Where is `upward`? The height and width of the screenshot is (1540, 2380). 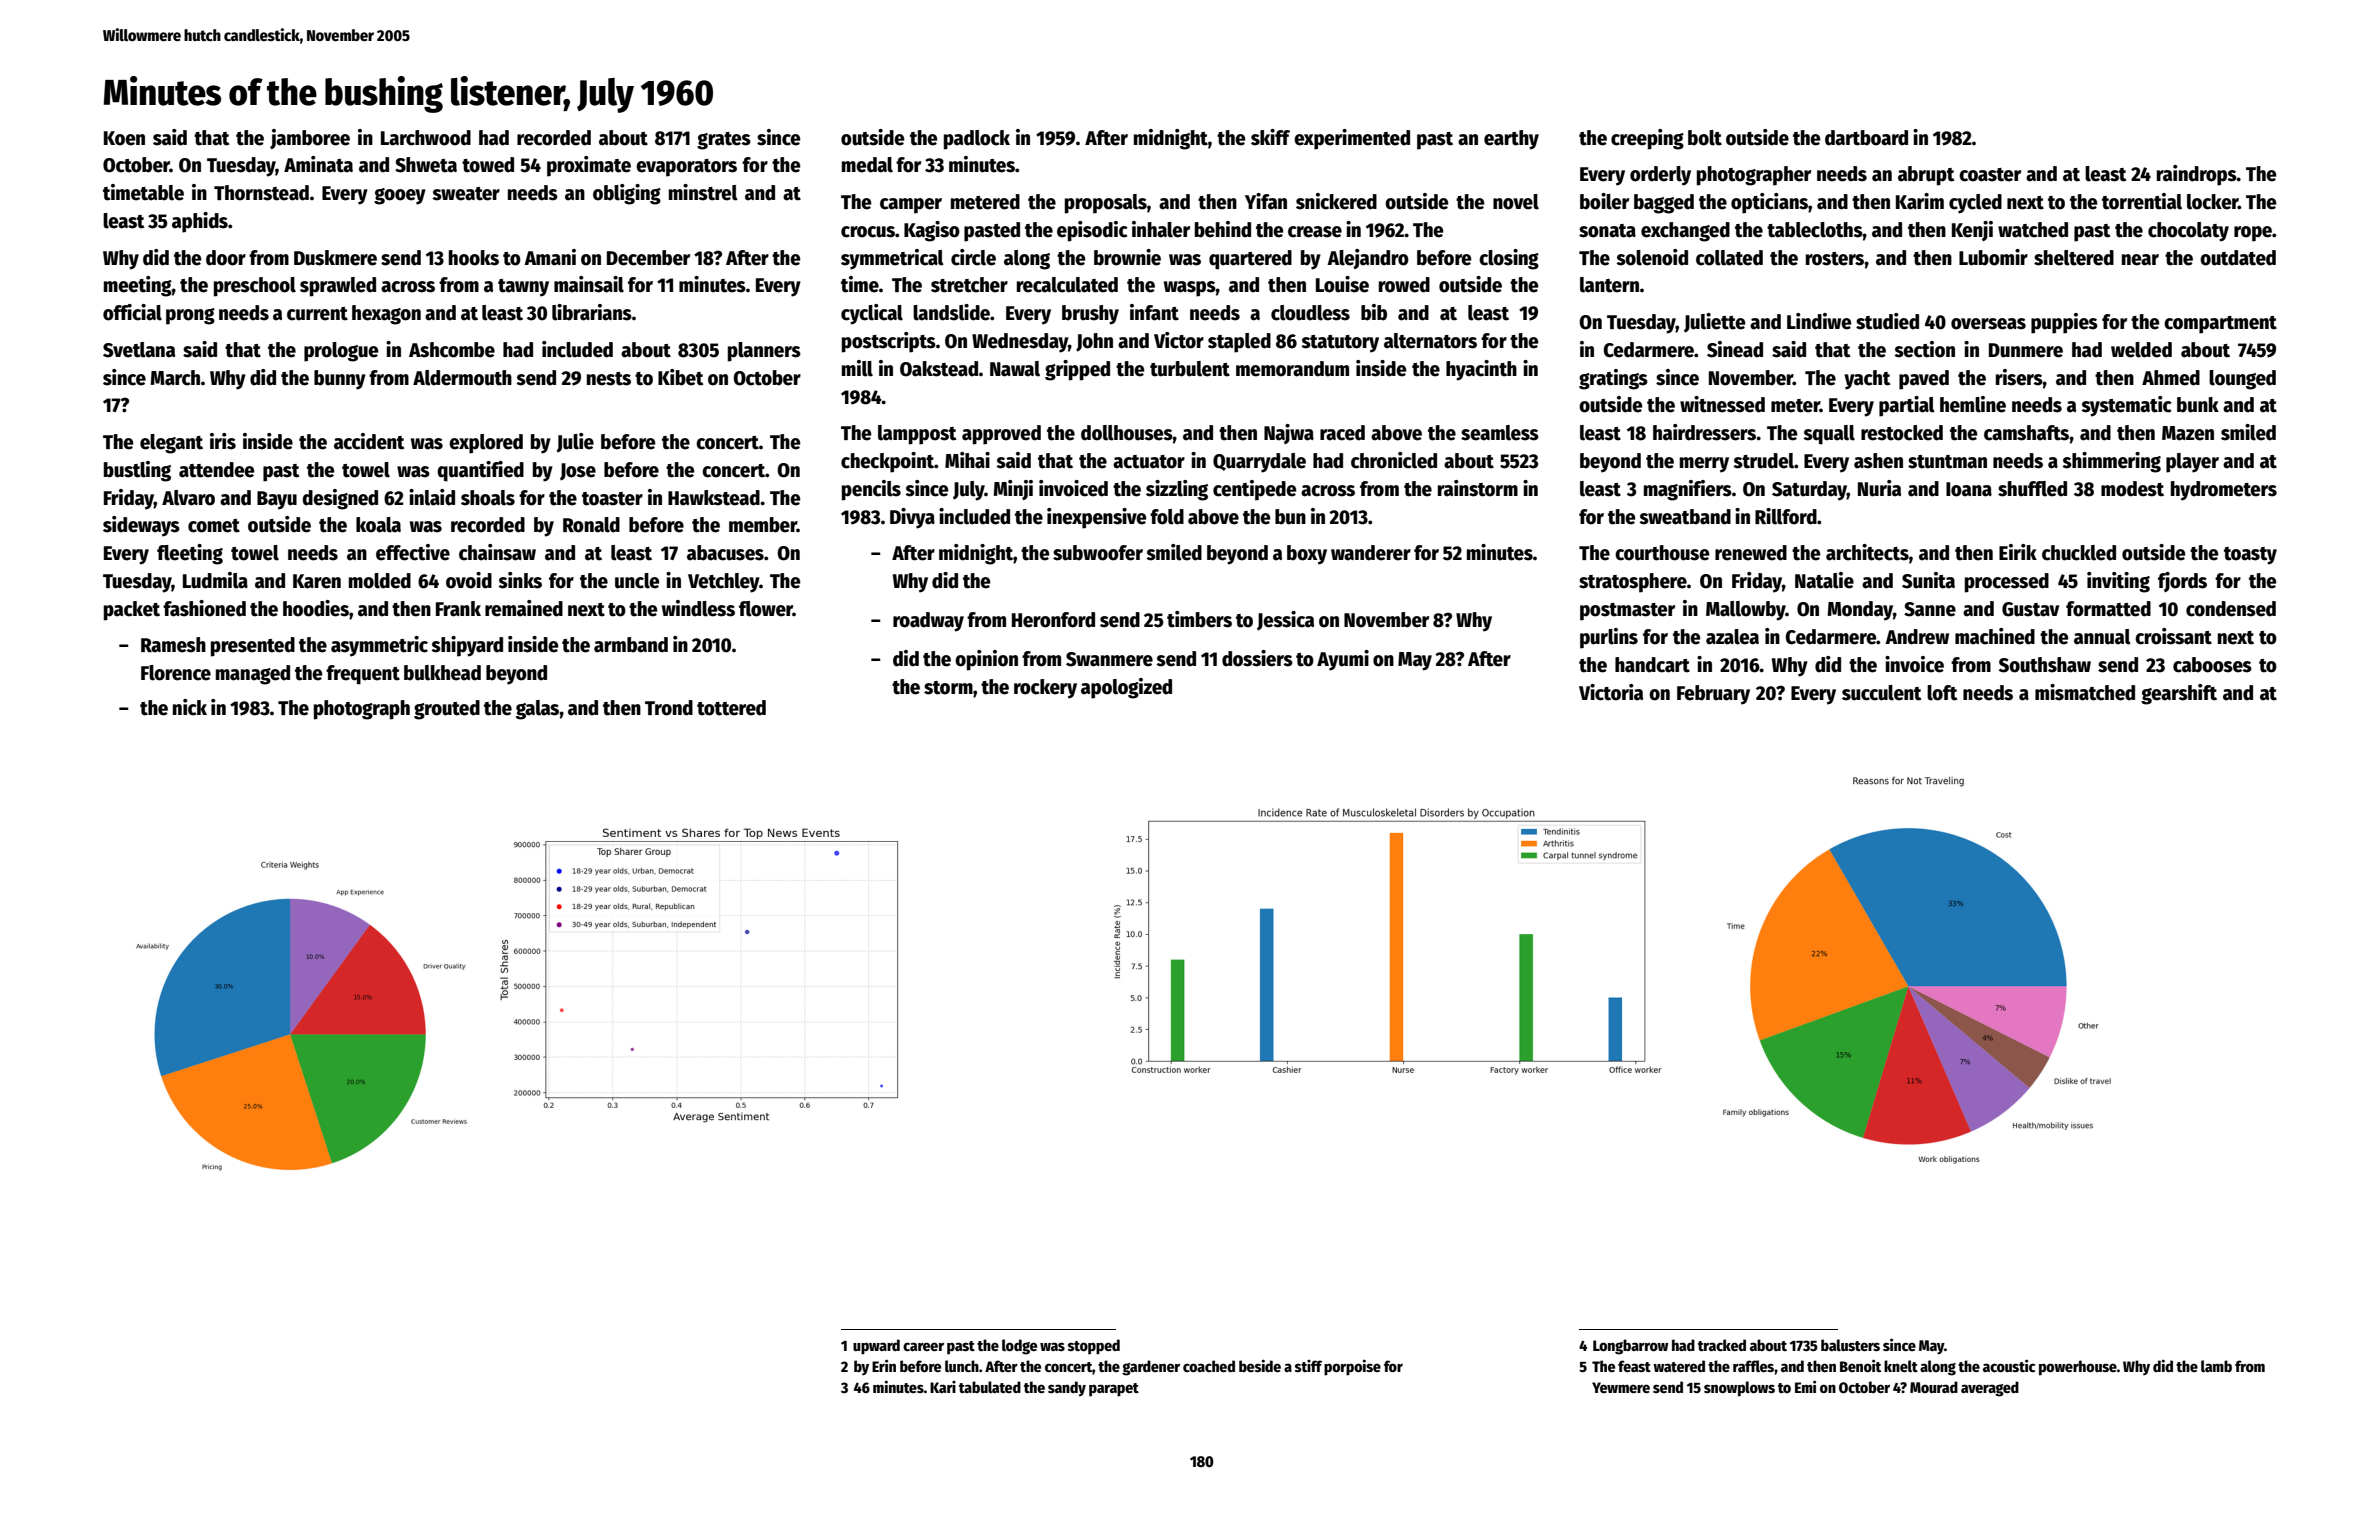 upward is located at coordinates (876, 1347).
